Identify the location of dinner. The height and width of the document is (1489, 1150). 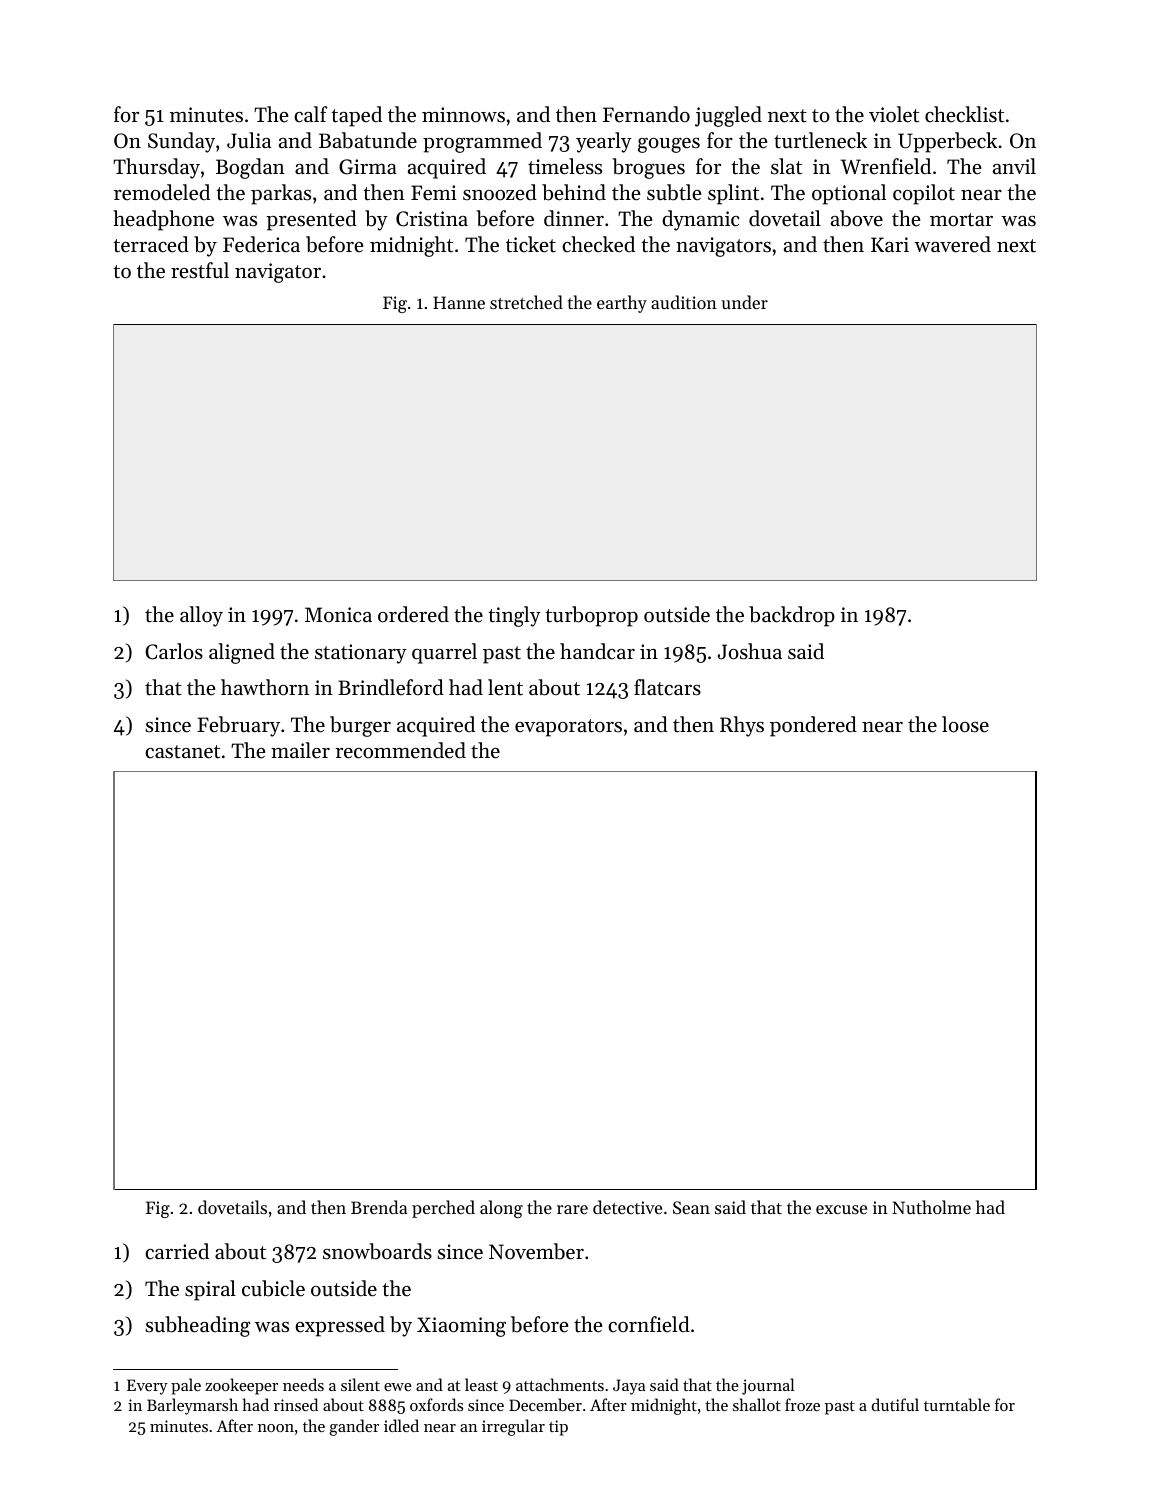
(574, 218).
